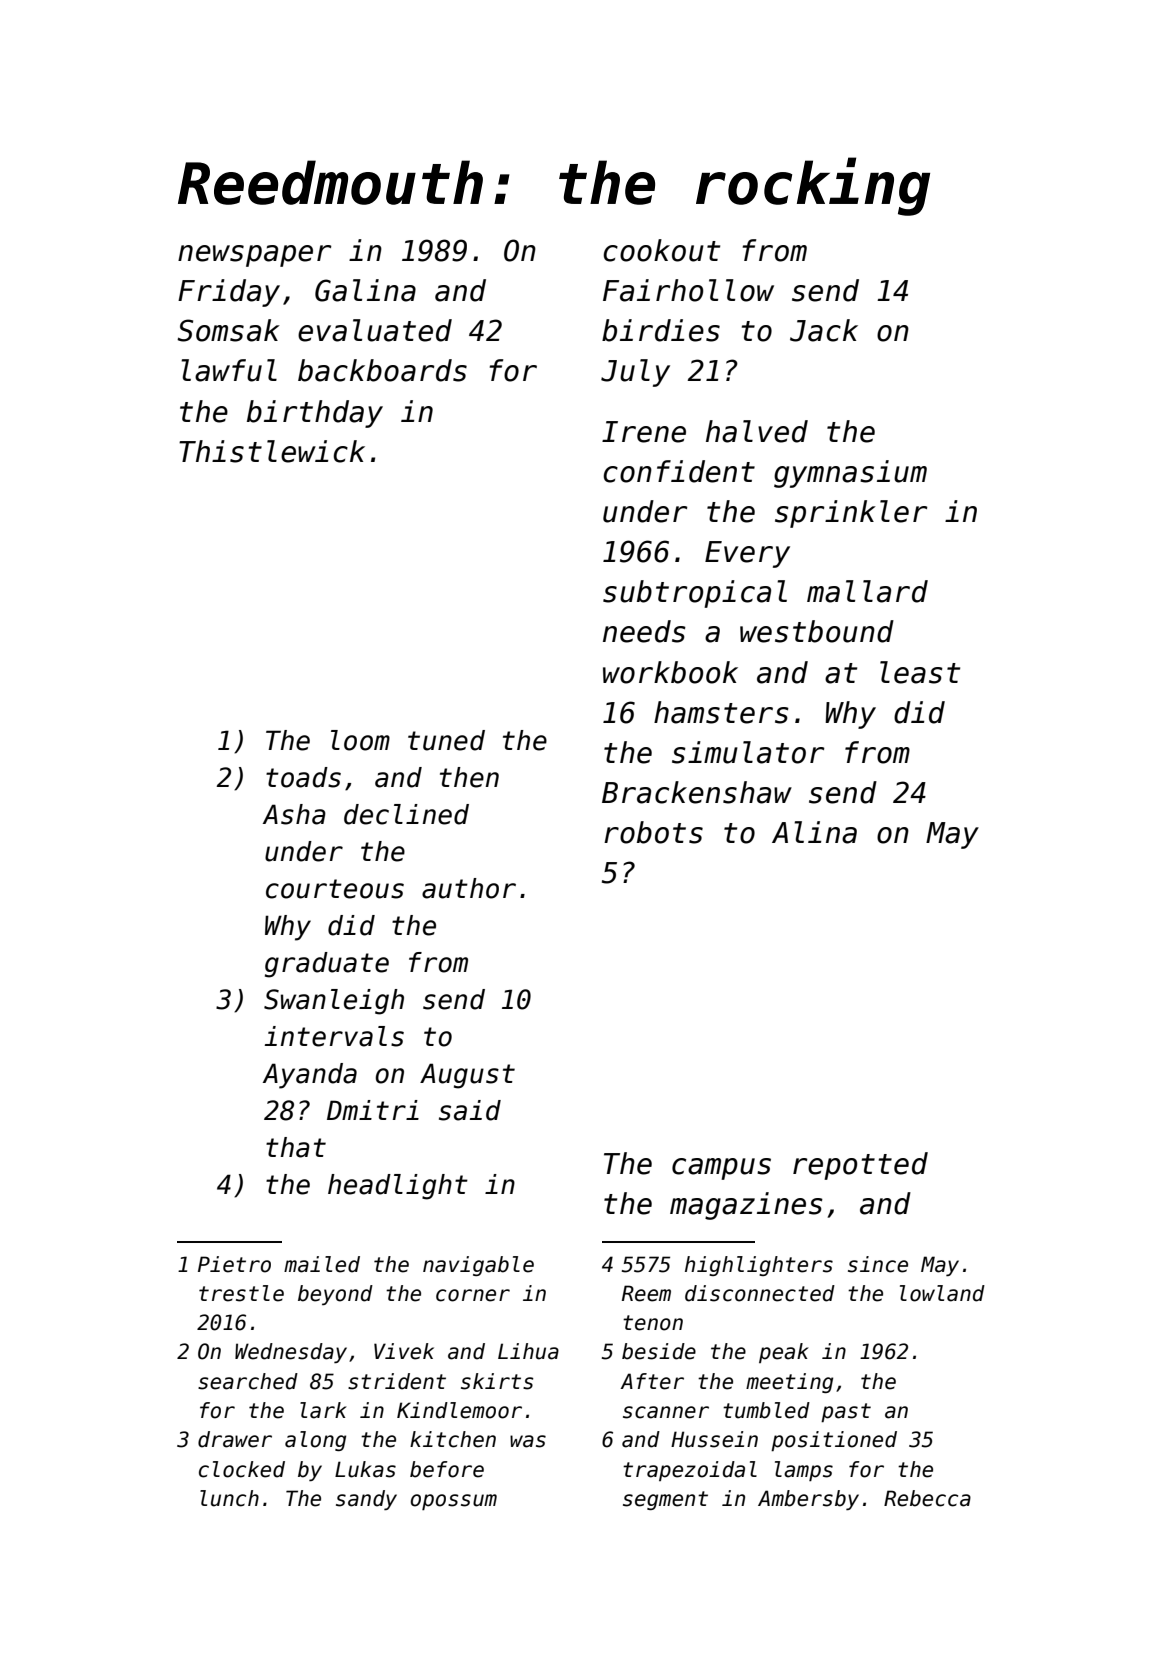 Image resolution: width=1165 pixels, height=1654 pixels. Describe the element at coordinates (335, 1295) in the page. I see `beyond` at that location.
